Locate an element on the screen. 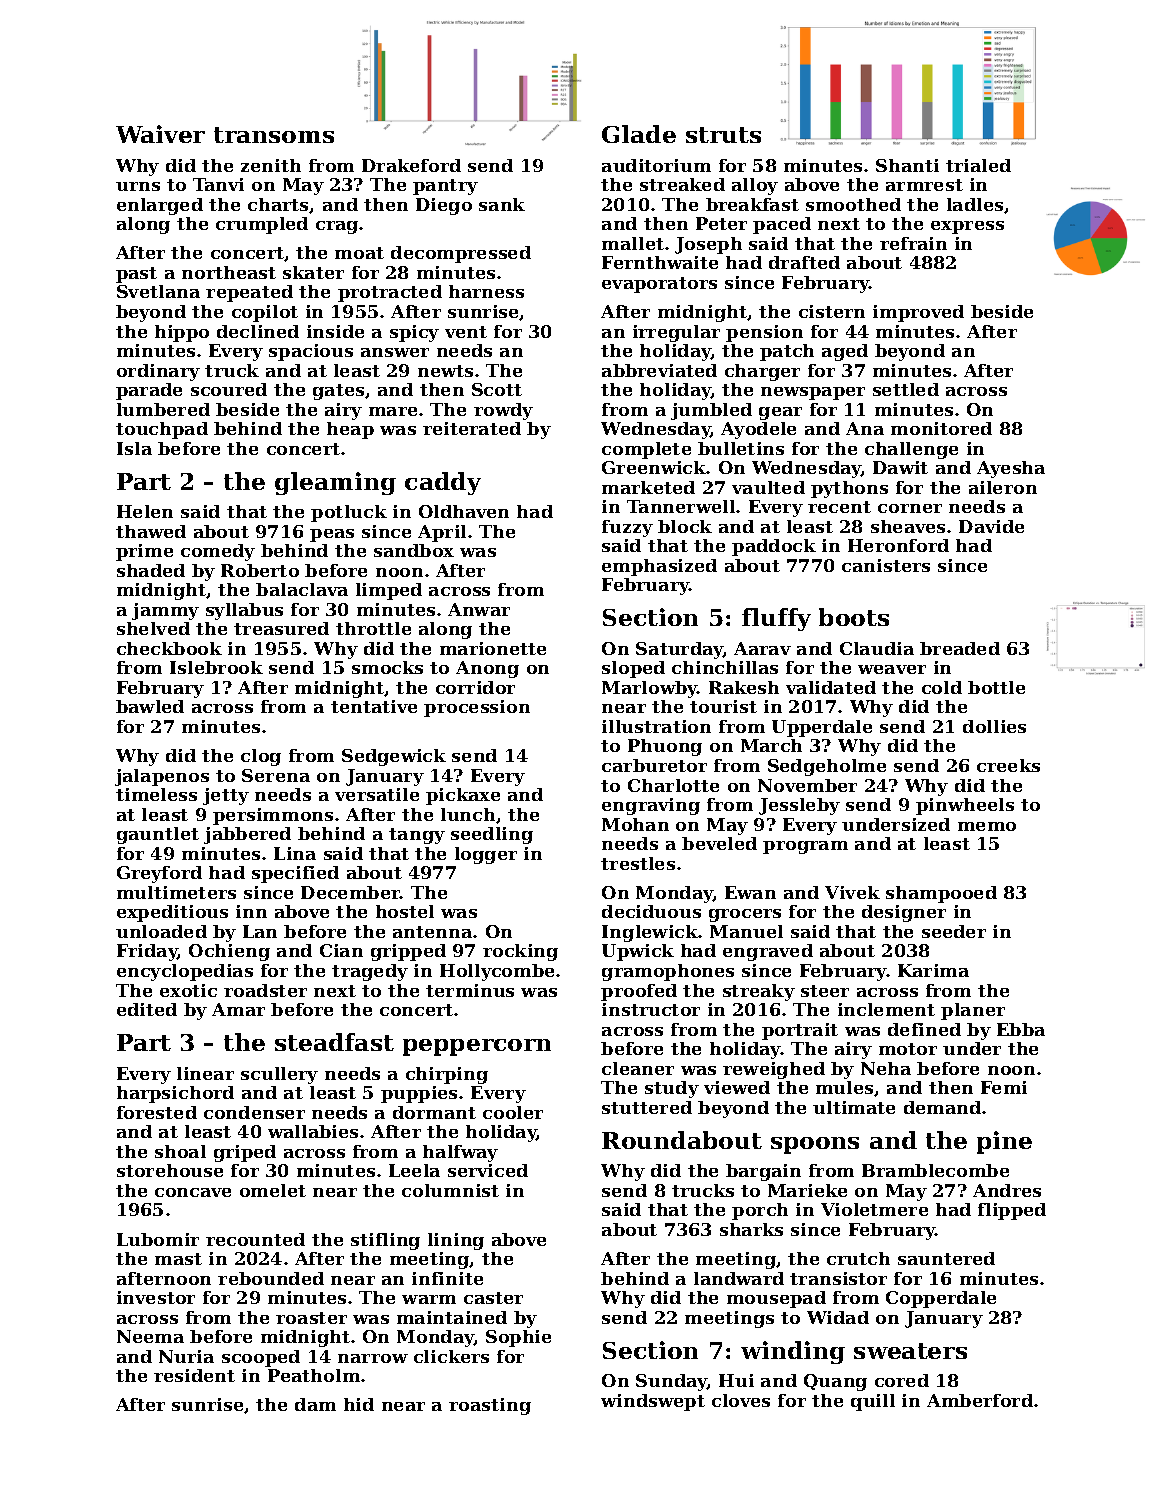 This screenshot has width=1164, height=1506. Anwar is located at coordinates (479, 609).
